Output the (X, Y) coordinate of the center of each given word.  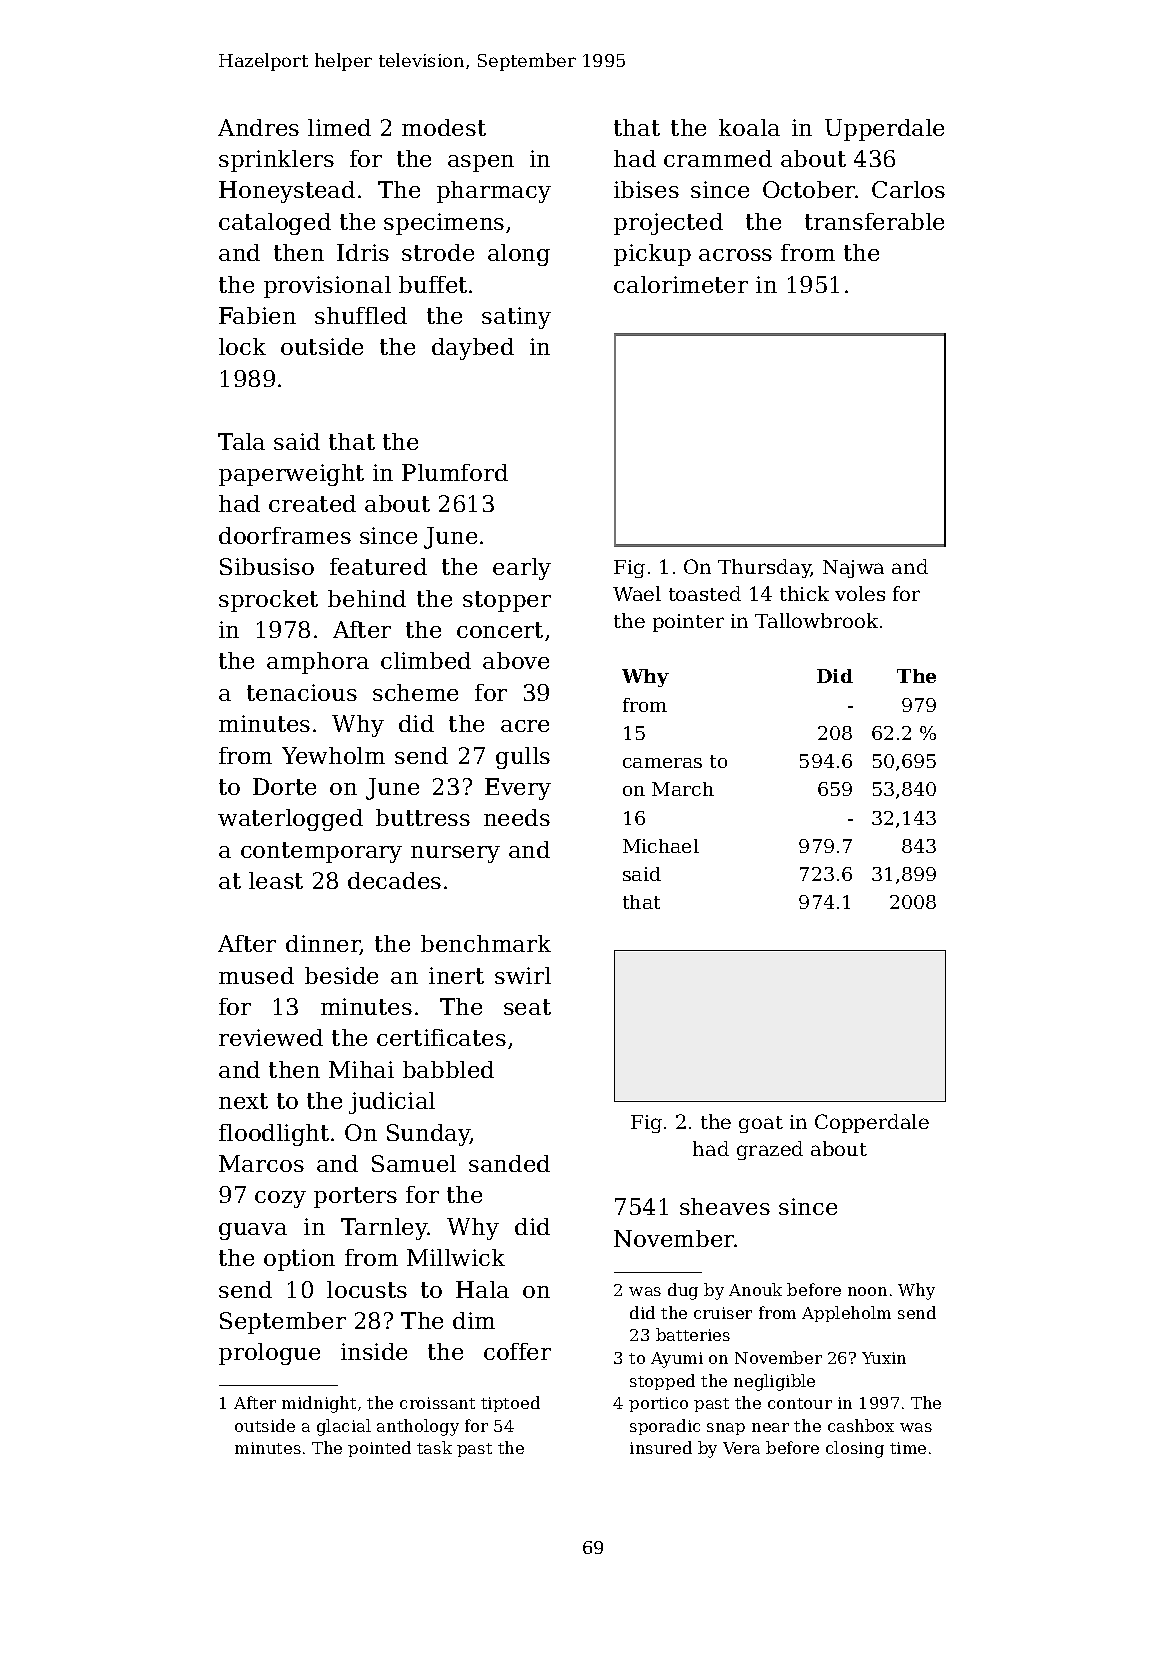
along (519, 255)
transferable (874, 221)
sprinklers (276, 161)
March (683, 789)
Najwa (853, 569)
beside (341, 975)
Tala (241, 441)
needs (517, 817)
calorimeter (681, 284)
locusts (367, 1289)
